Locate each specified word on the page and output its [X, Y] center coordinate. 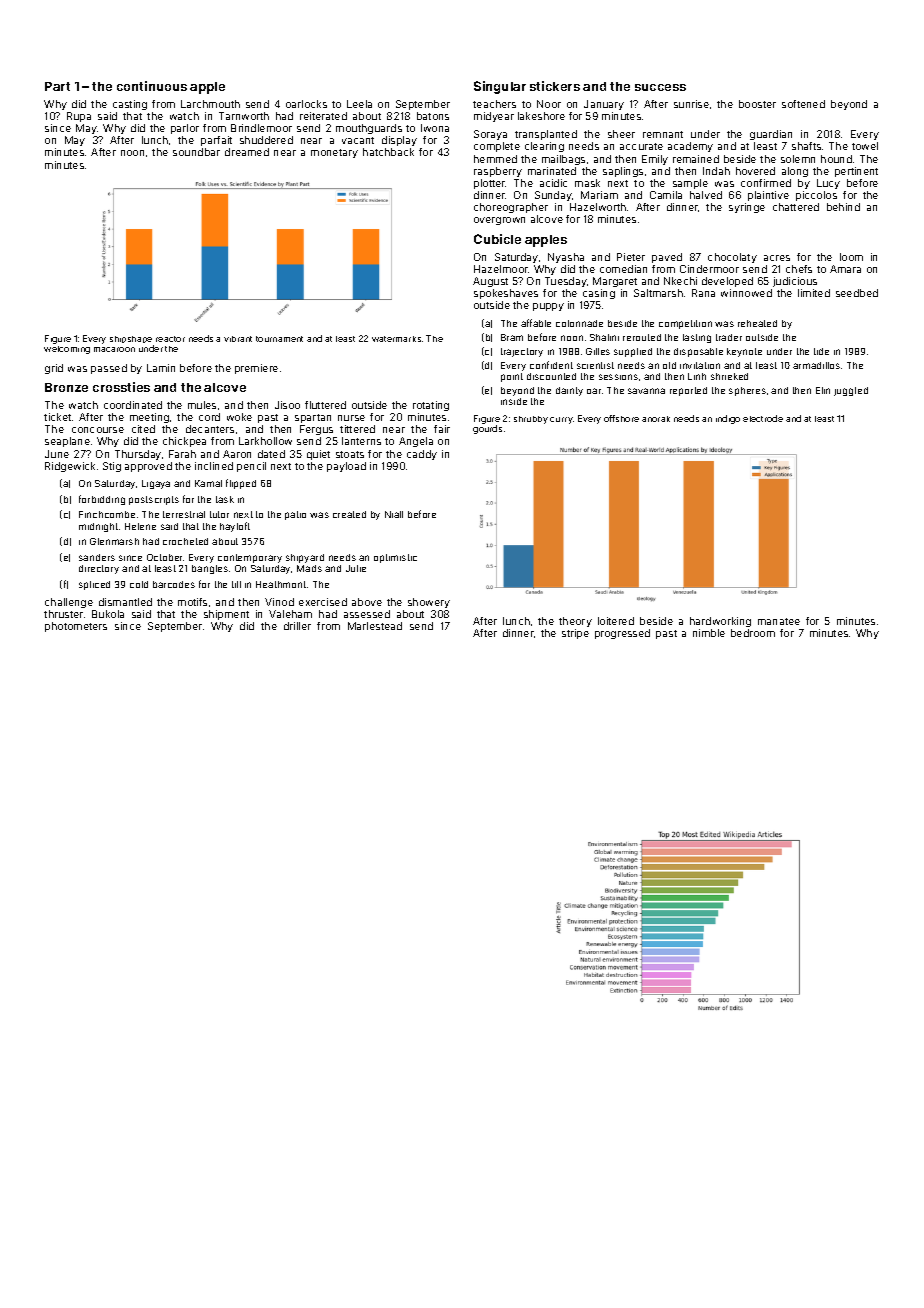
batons [433, 116]
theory [575, 622]
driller [297, 626]
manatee [779, 621]
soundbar [196, 152]
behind [843, 207]
